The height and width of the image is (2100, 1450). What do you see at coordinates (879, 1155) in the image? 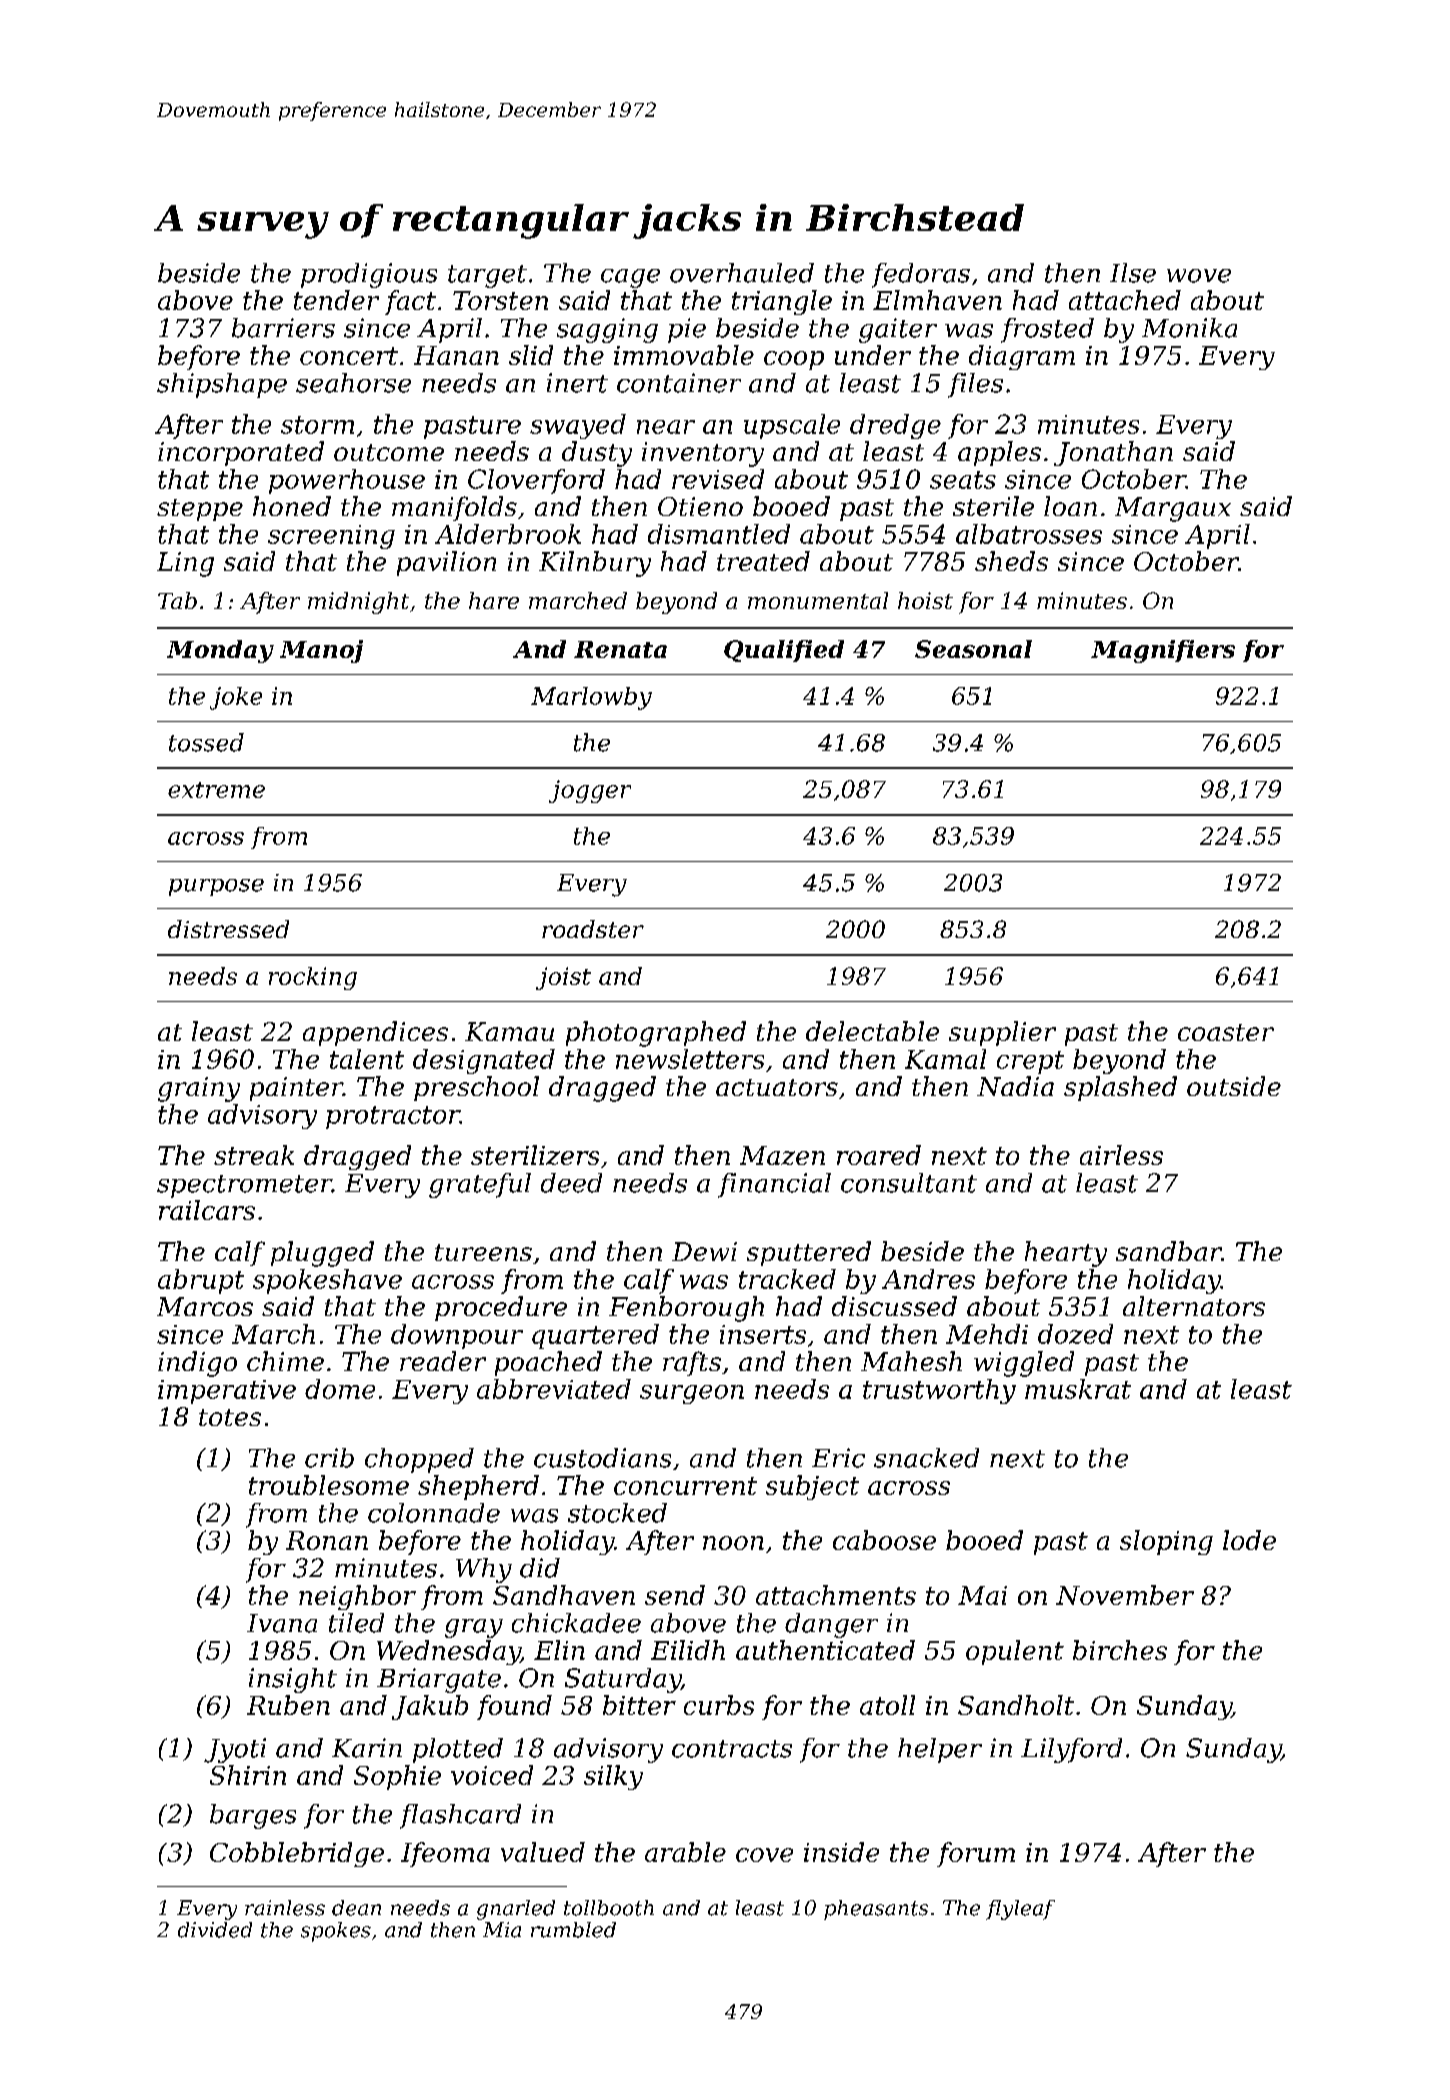
I see `roared` at bounding box center [879, 1155].
